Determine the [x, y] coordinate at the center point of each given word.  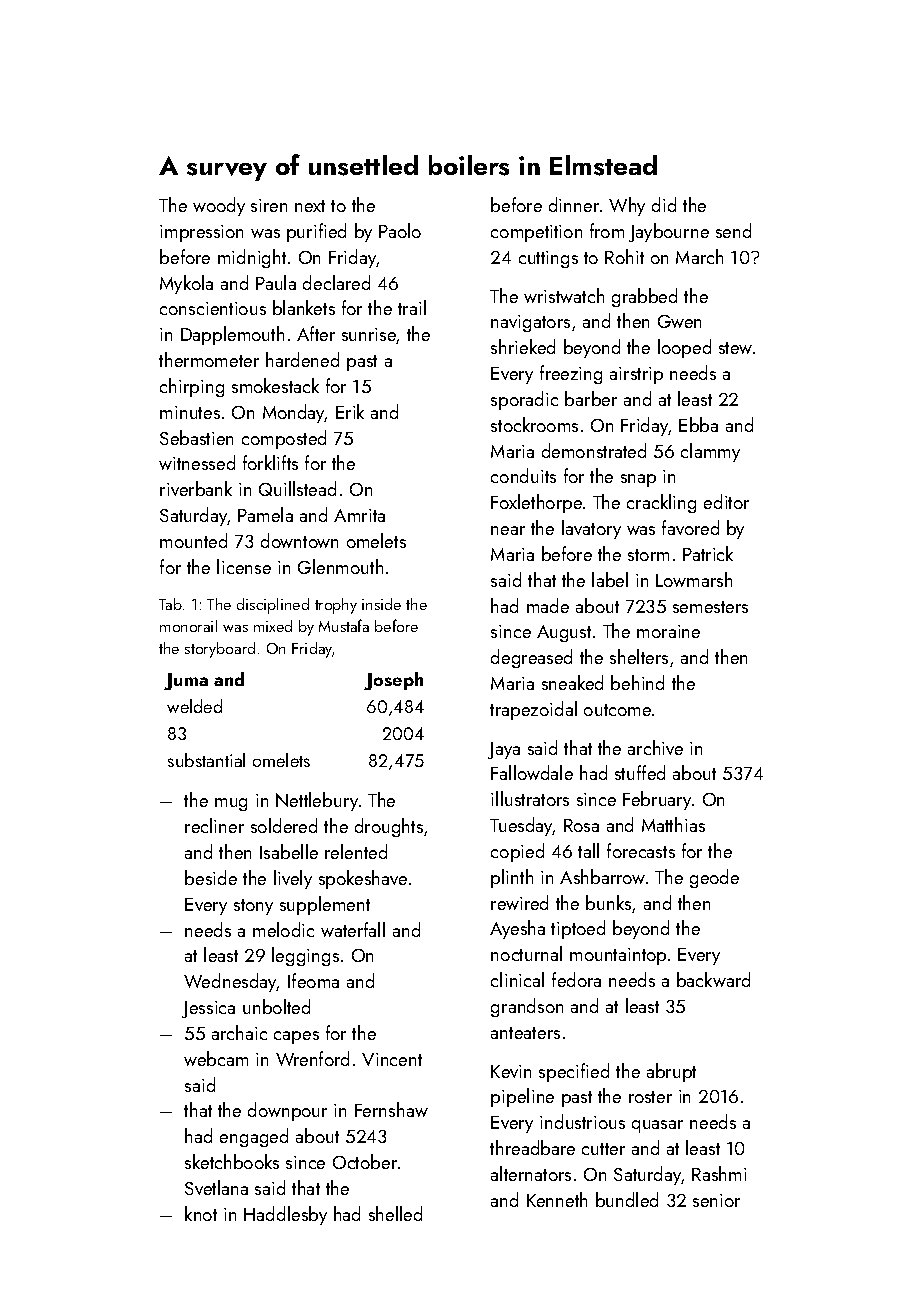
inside [381, 604]
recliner [214, 825]
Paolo [400, 230]
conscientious [213, 308]
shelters [639, 656]
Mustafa [344, 625]
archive [655, 747]
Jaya [504, 750]
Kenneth [557, 1199]
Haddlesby [285, 1215]
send [733, 230]
